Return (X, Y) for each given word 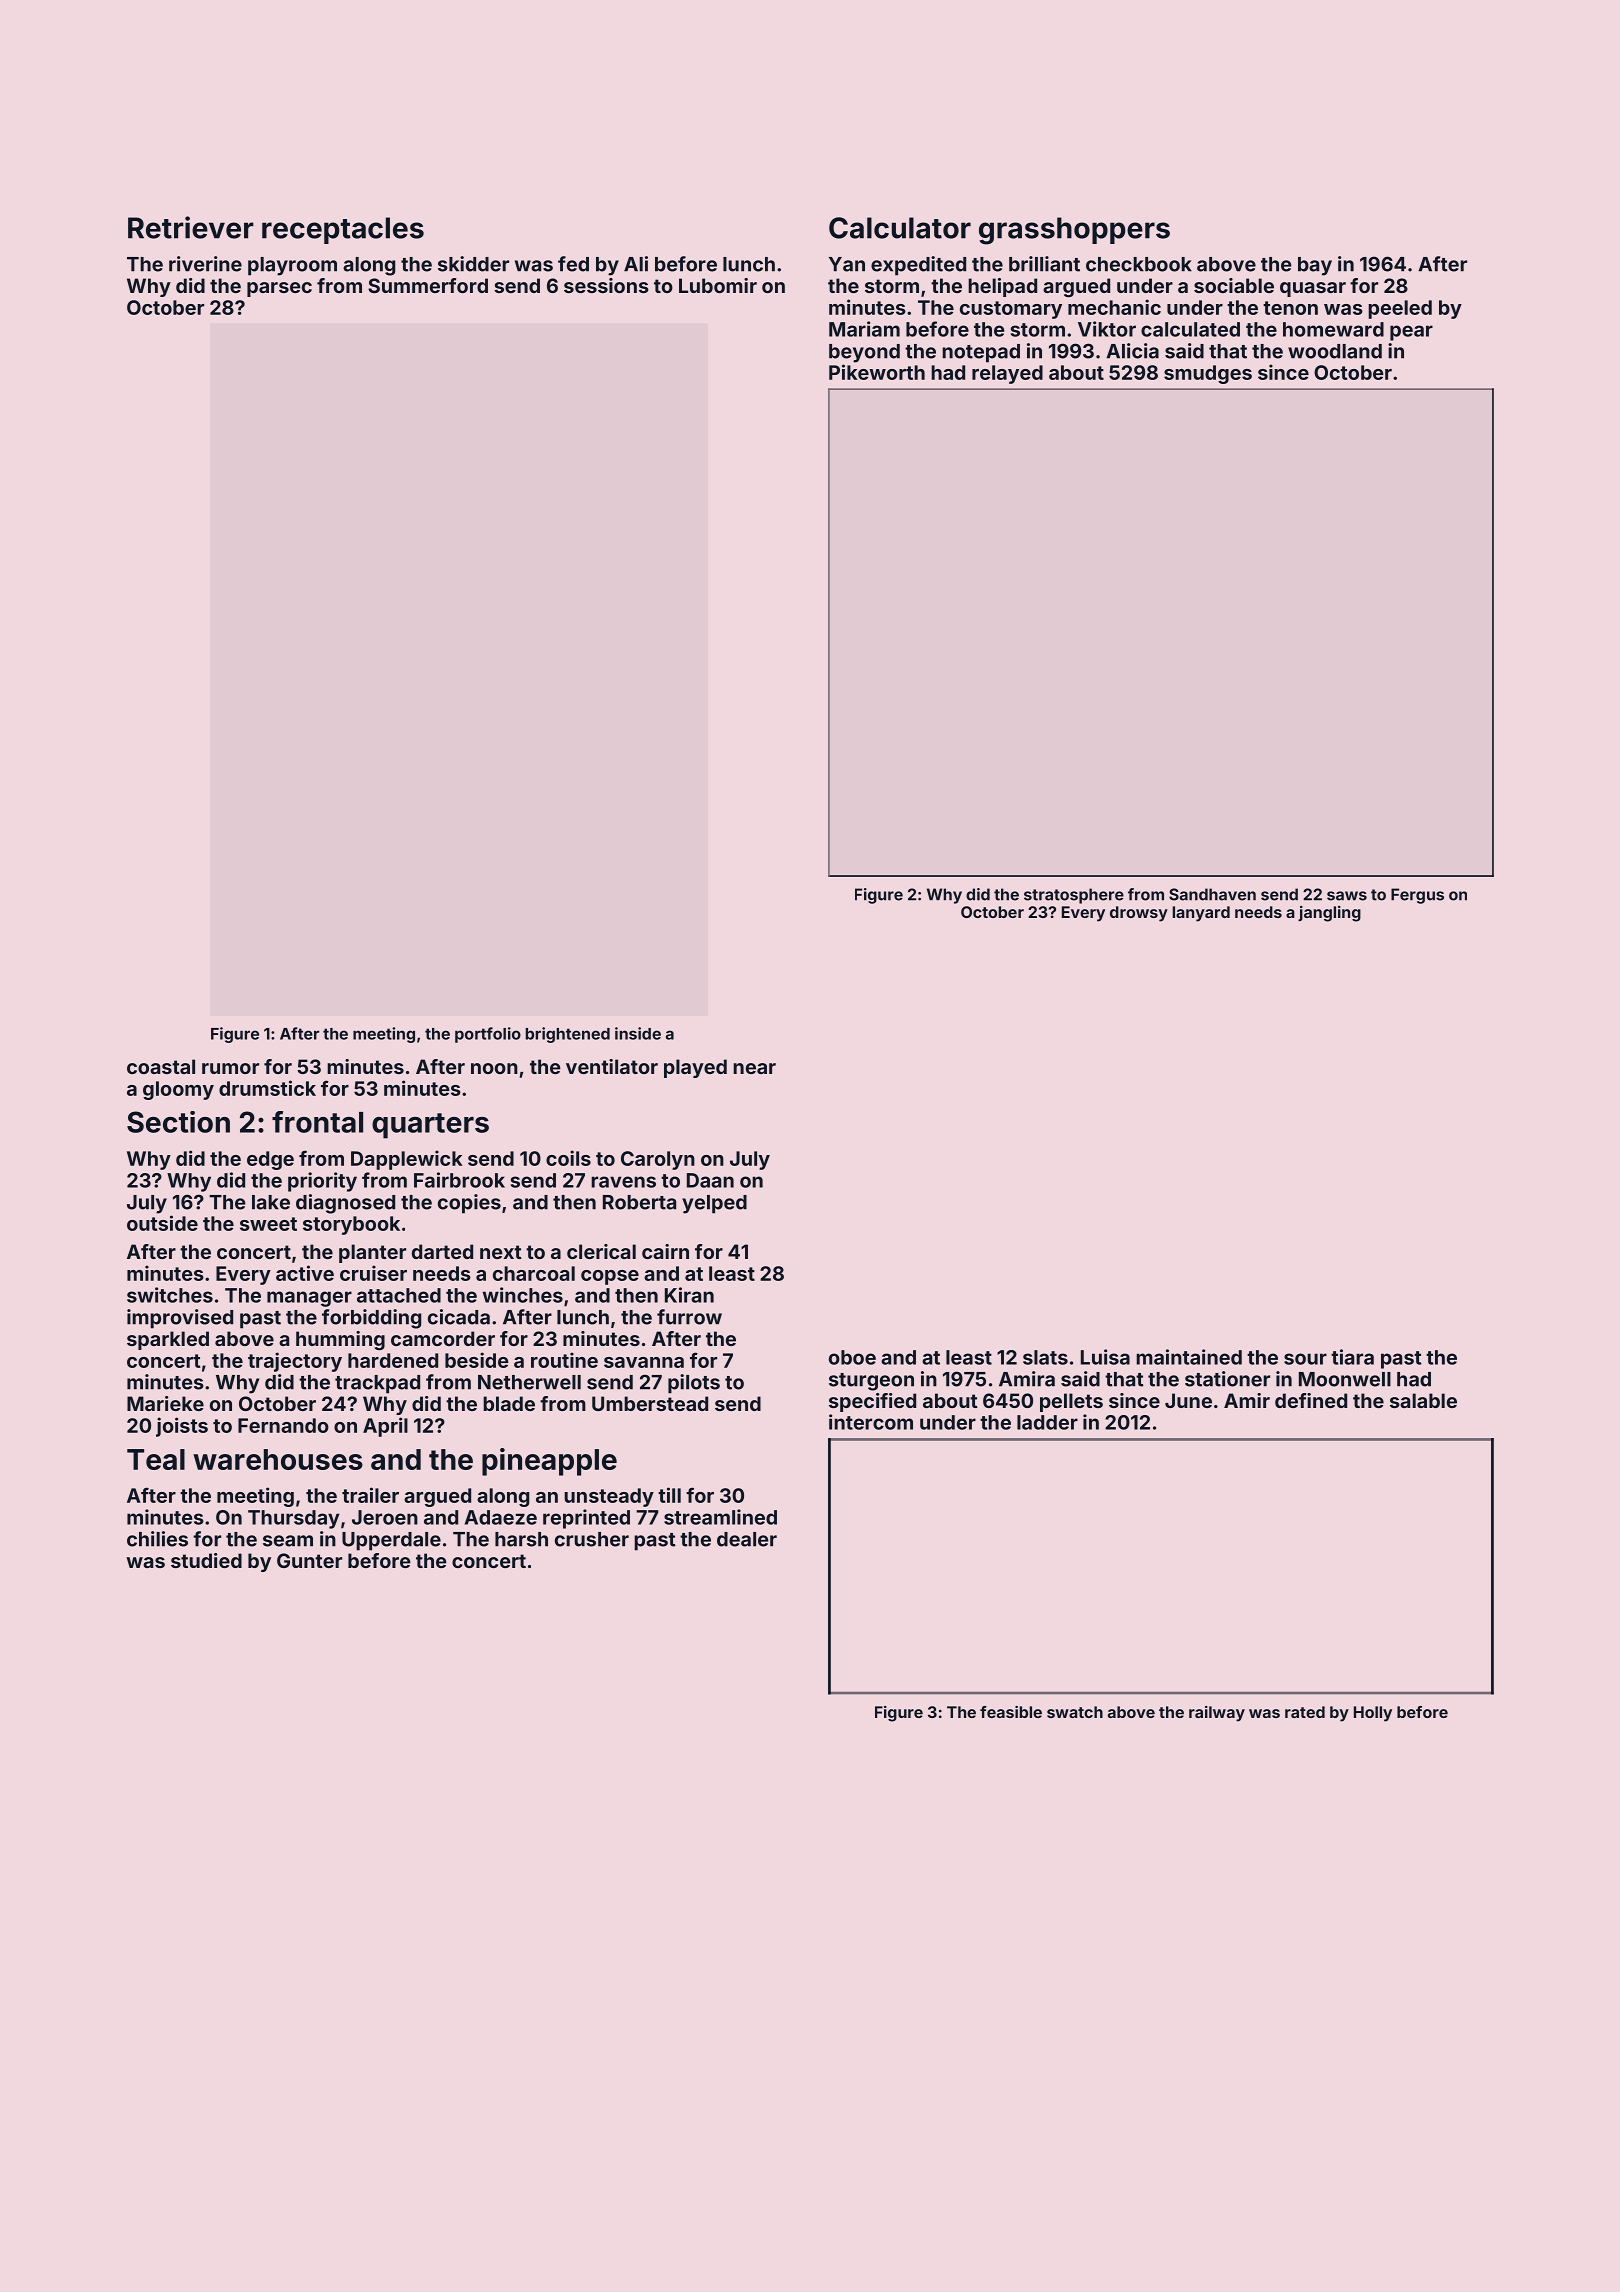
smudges (1208, 374)
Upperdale (391, 1541)
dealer (747, 1539)
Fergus (1417, 896)
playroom (292, 266)
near (754, 1068)
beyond (864, 353)
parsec (279, 289)
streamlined (720, 1517)
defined (1311, 1400)
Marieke (165, 1403)
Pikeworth (877, 372)
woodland (1335, 351)
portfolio (488, 1035)
